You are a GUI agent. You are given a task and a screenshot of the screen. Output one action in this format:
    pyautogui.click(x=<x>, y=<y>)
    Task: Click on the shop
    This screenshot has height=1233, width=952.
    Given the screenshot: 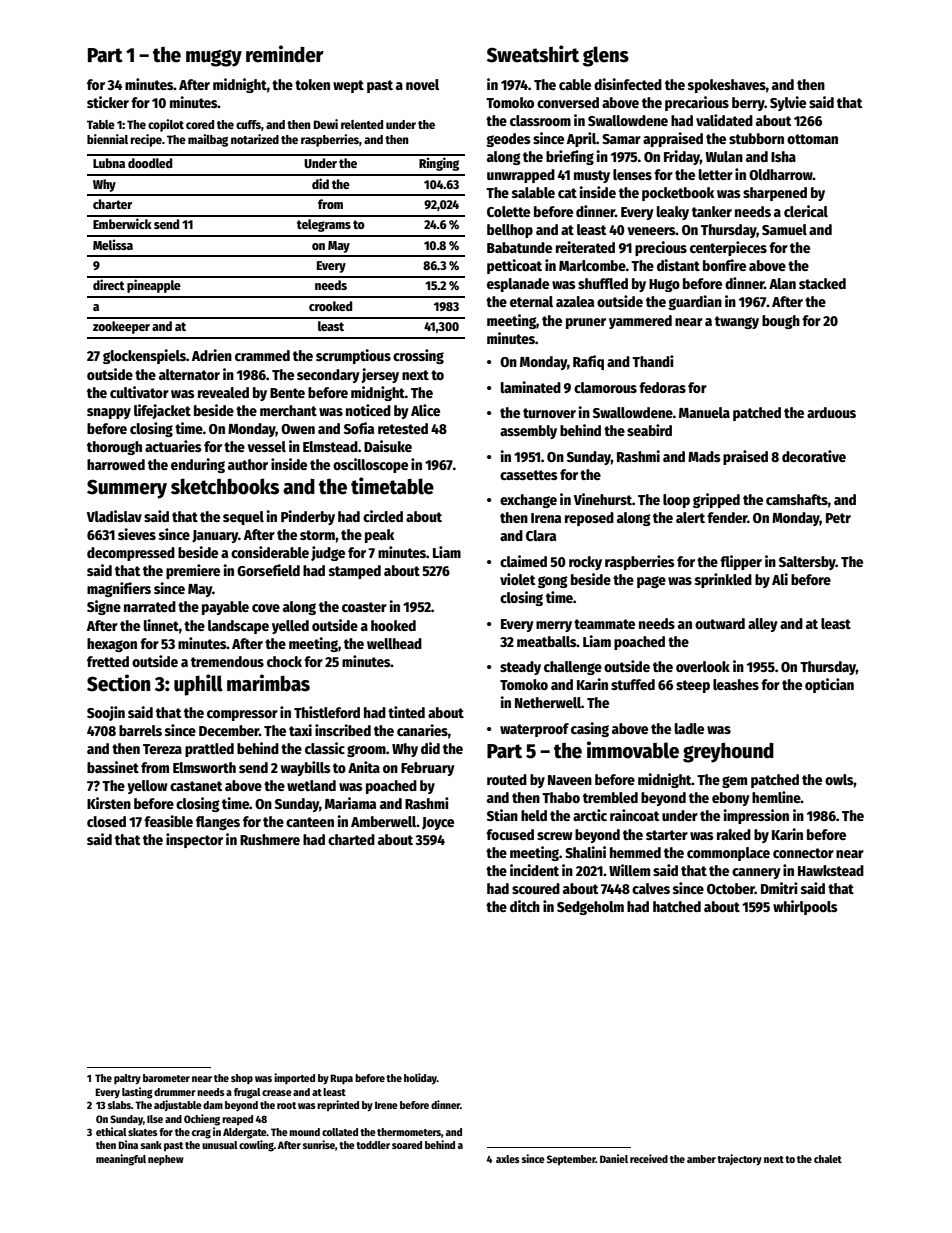 What is the action you would take?
    pyautogui.click(x=242, y=1079)
